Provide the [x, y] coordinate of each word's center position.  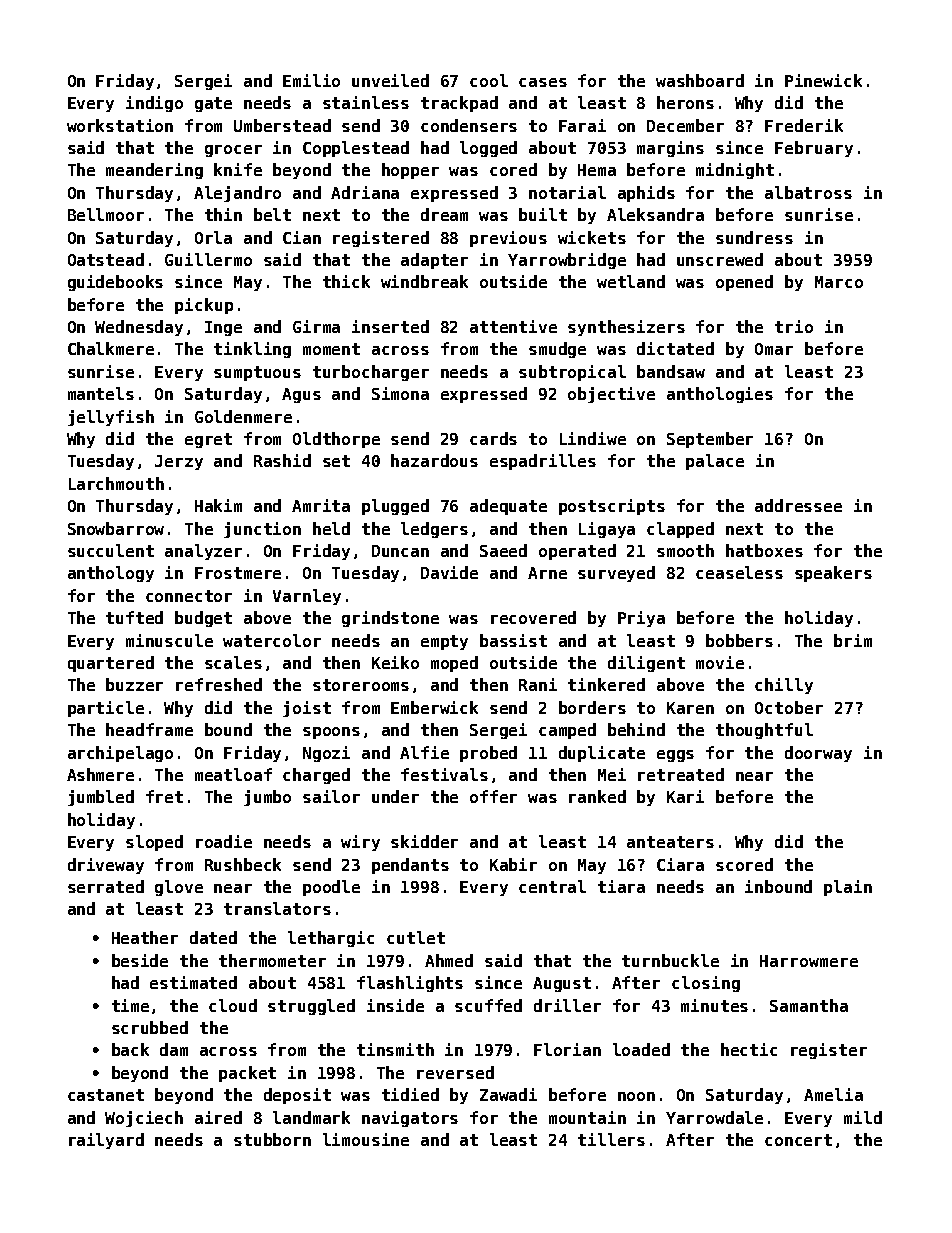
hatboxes [764, 550]
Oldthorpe [336, 440]
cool [489, 80]
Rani [538, 684]
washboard [700, 80]
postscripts [612, 507]
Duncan [400, 551]
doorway [818, 754]
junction [262, 530]
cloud [233, 1005]
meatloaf [233, 774]
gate [213, 104]
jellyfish [111, 418]
